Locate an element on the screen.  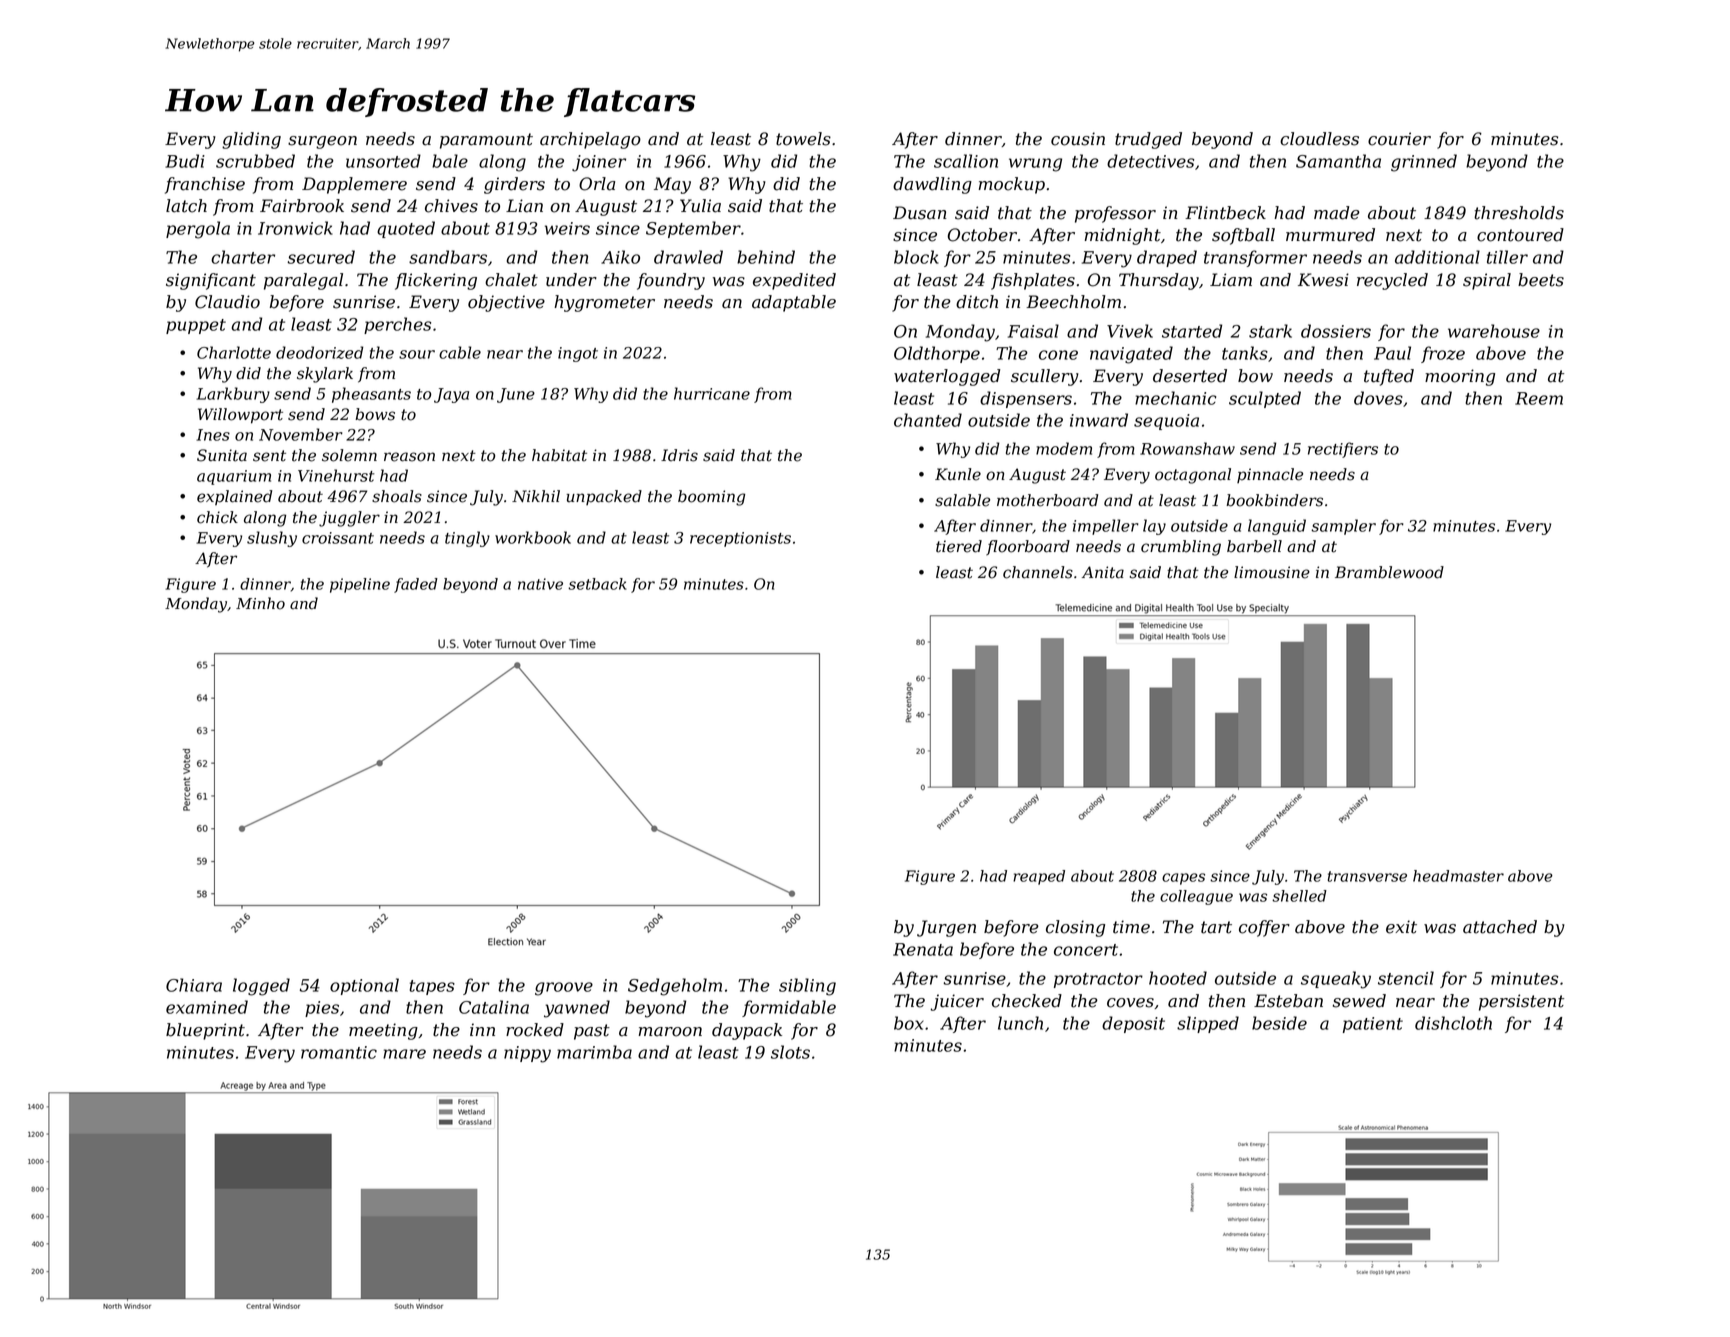
slots is located at coordinates (790, 1052).
